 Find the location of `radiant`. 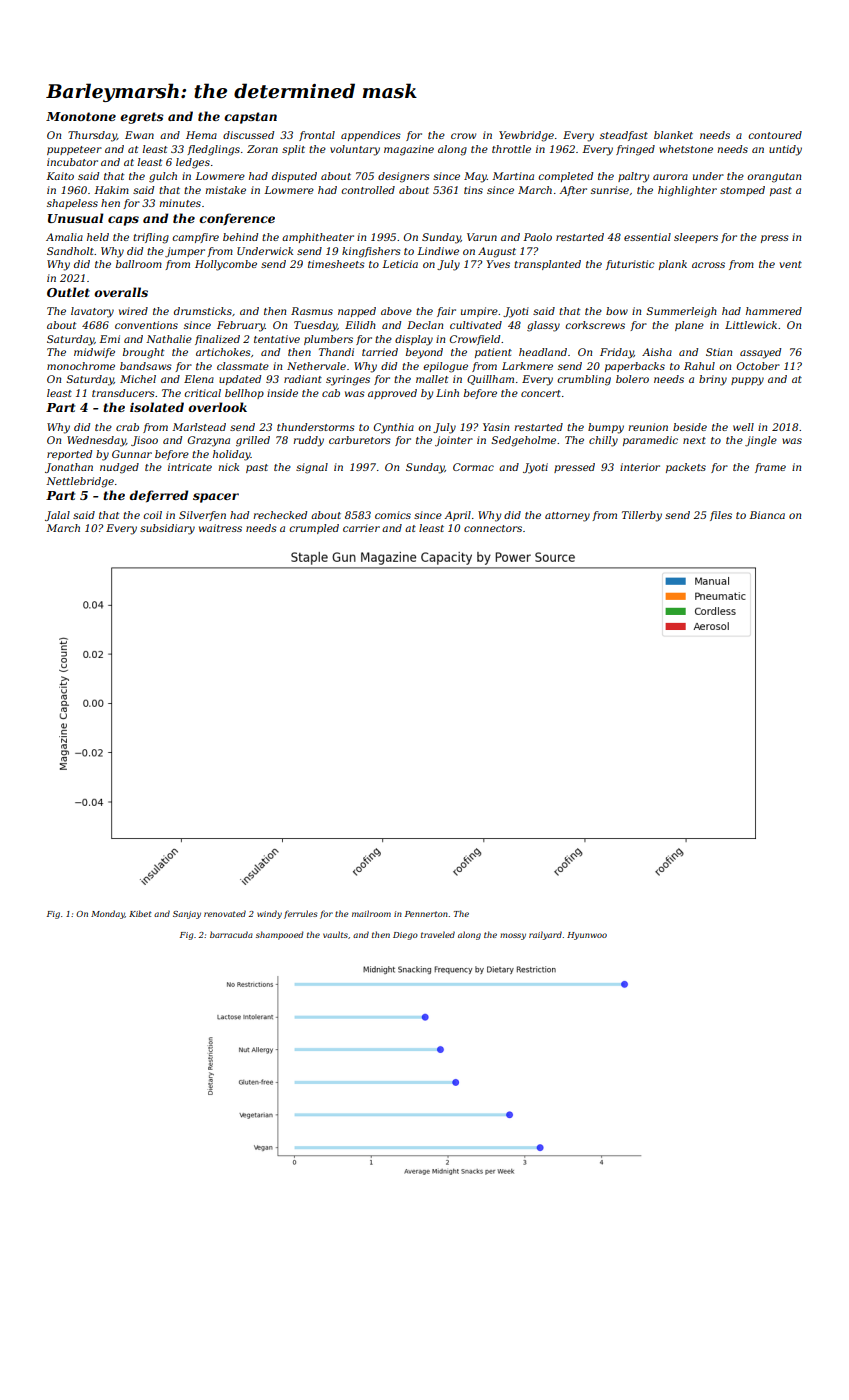

radiant is located at coordinates (303, 379).
